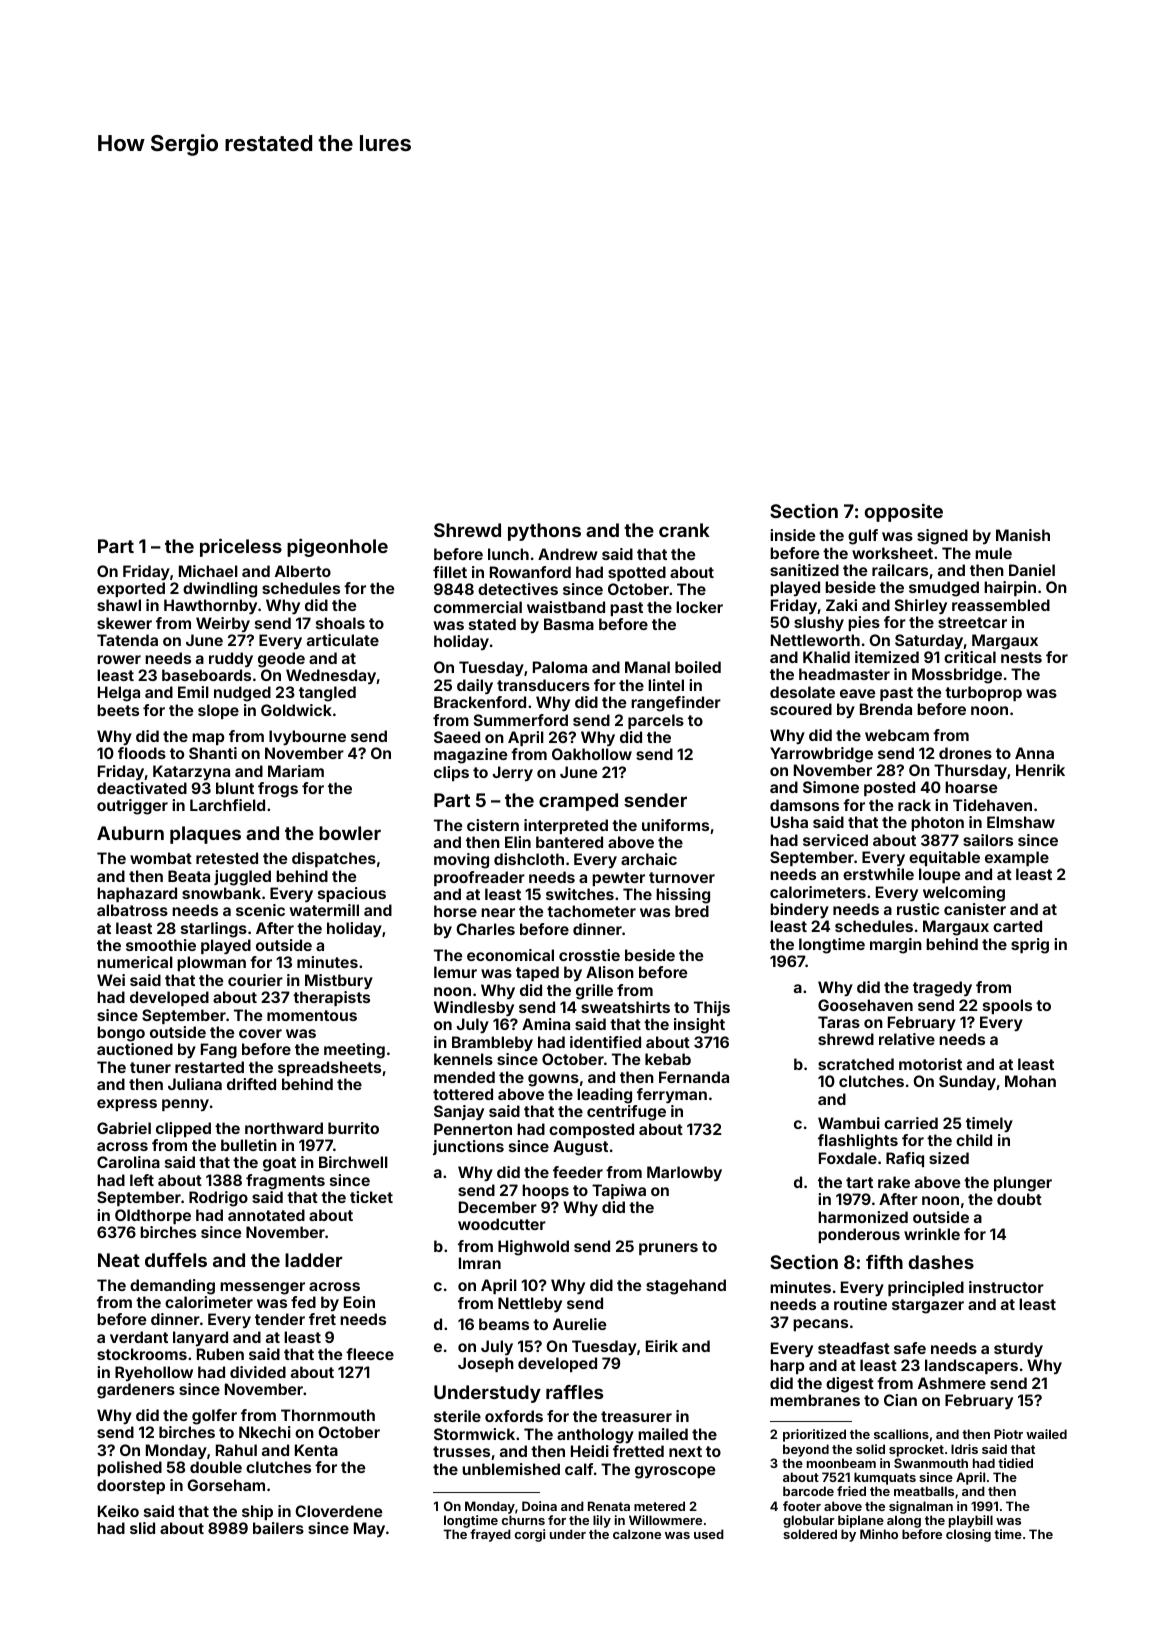 This image has width=1165, height=1648. Describe the element at coordinates (637, 1534) in the image. I see `calzone` at that location.
